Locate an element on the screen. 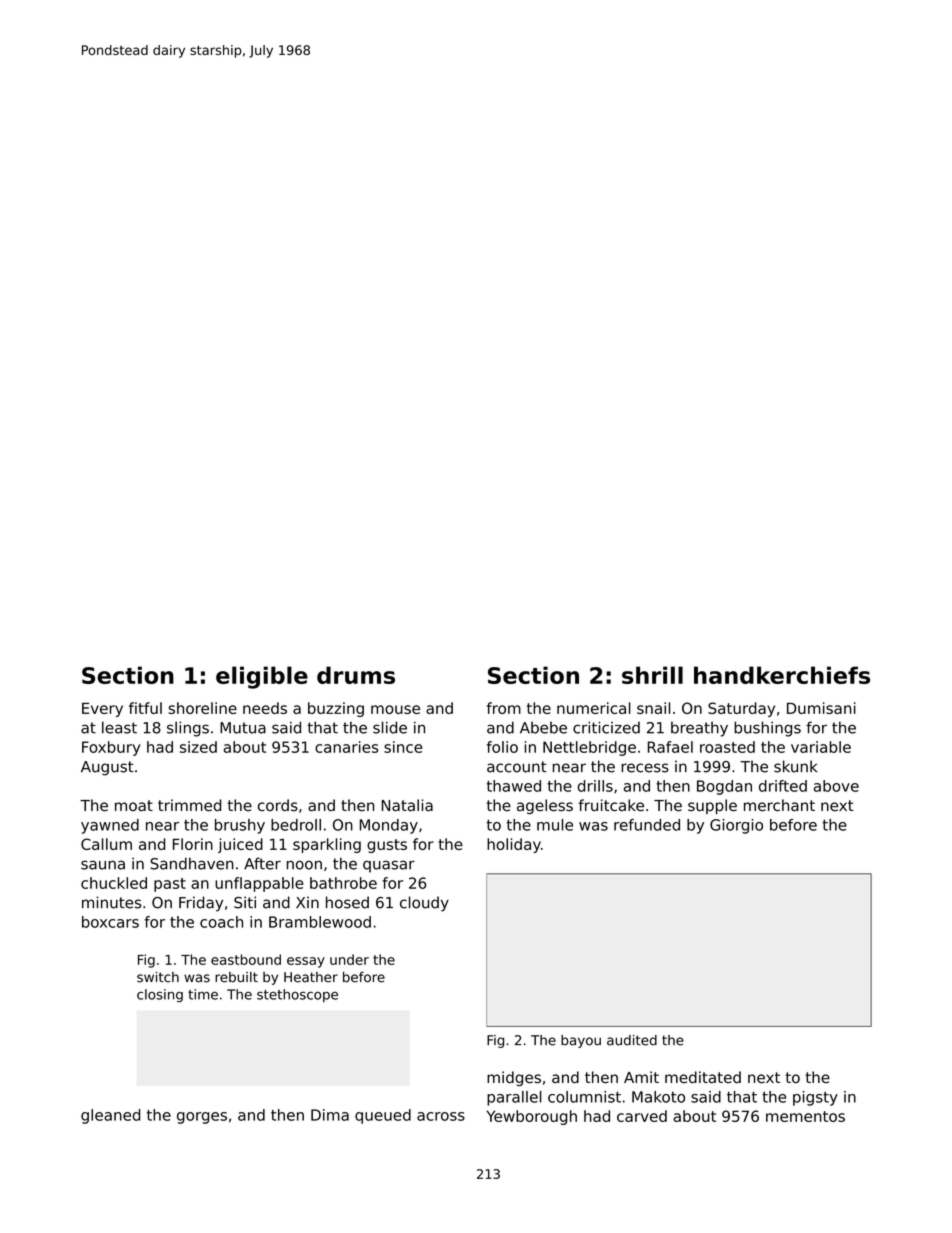  across is located at coordinates (441, 1116).
